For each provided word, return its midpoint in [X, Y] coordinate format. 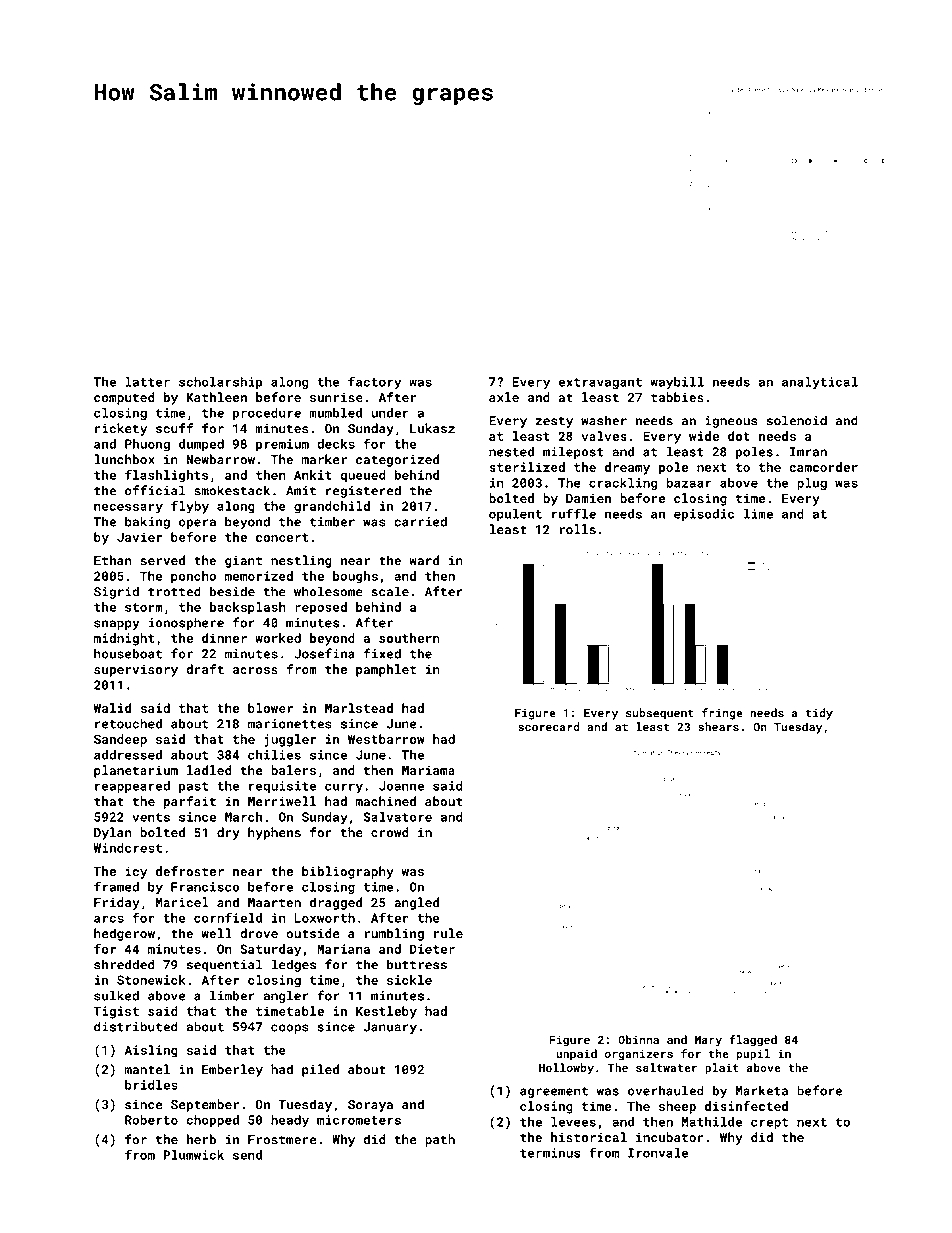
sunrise [336, 397]
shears [718, 727]
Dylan [113, 833]
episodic [704, 515]
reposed [321, 608]
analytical [820, 383]
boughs [355, 577]
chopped [212, 1121]
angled [416, 903]
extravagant [600, 383]
